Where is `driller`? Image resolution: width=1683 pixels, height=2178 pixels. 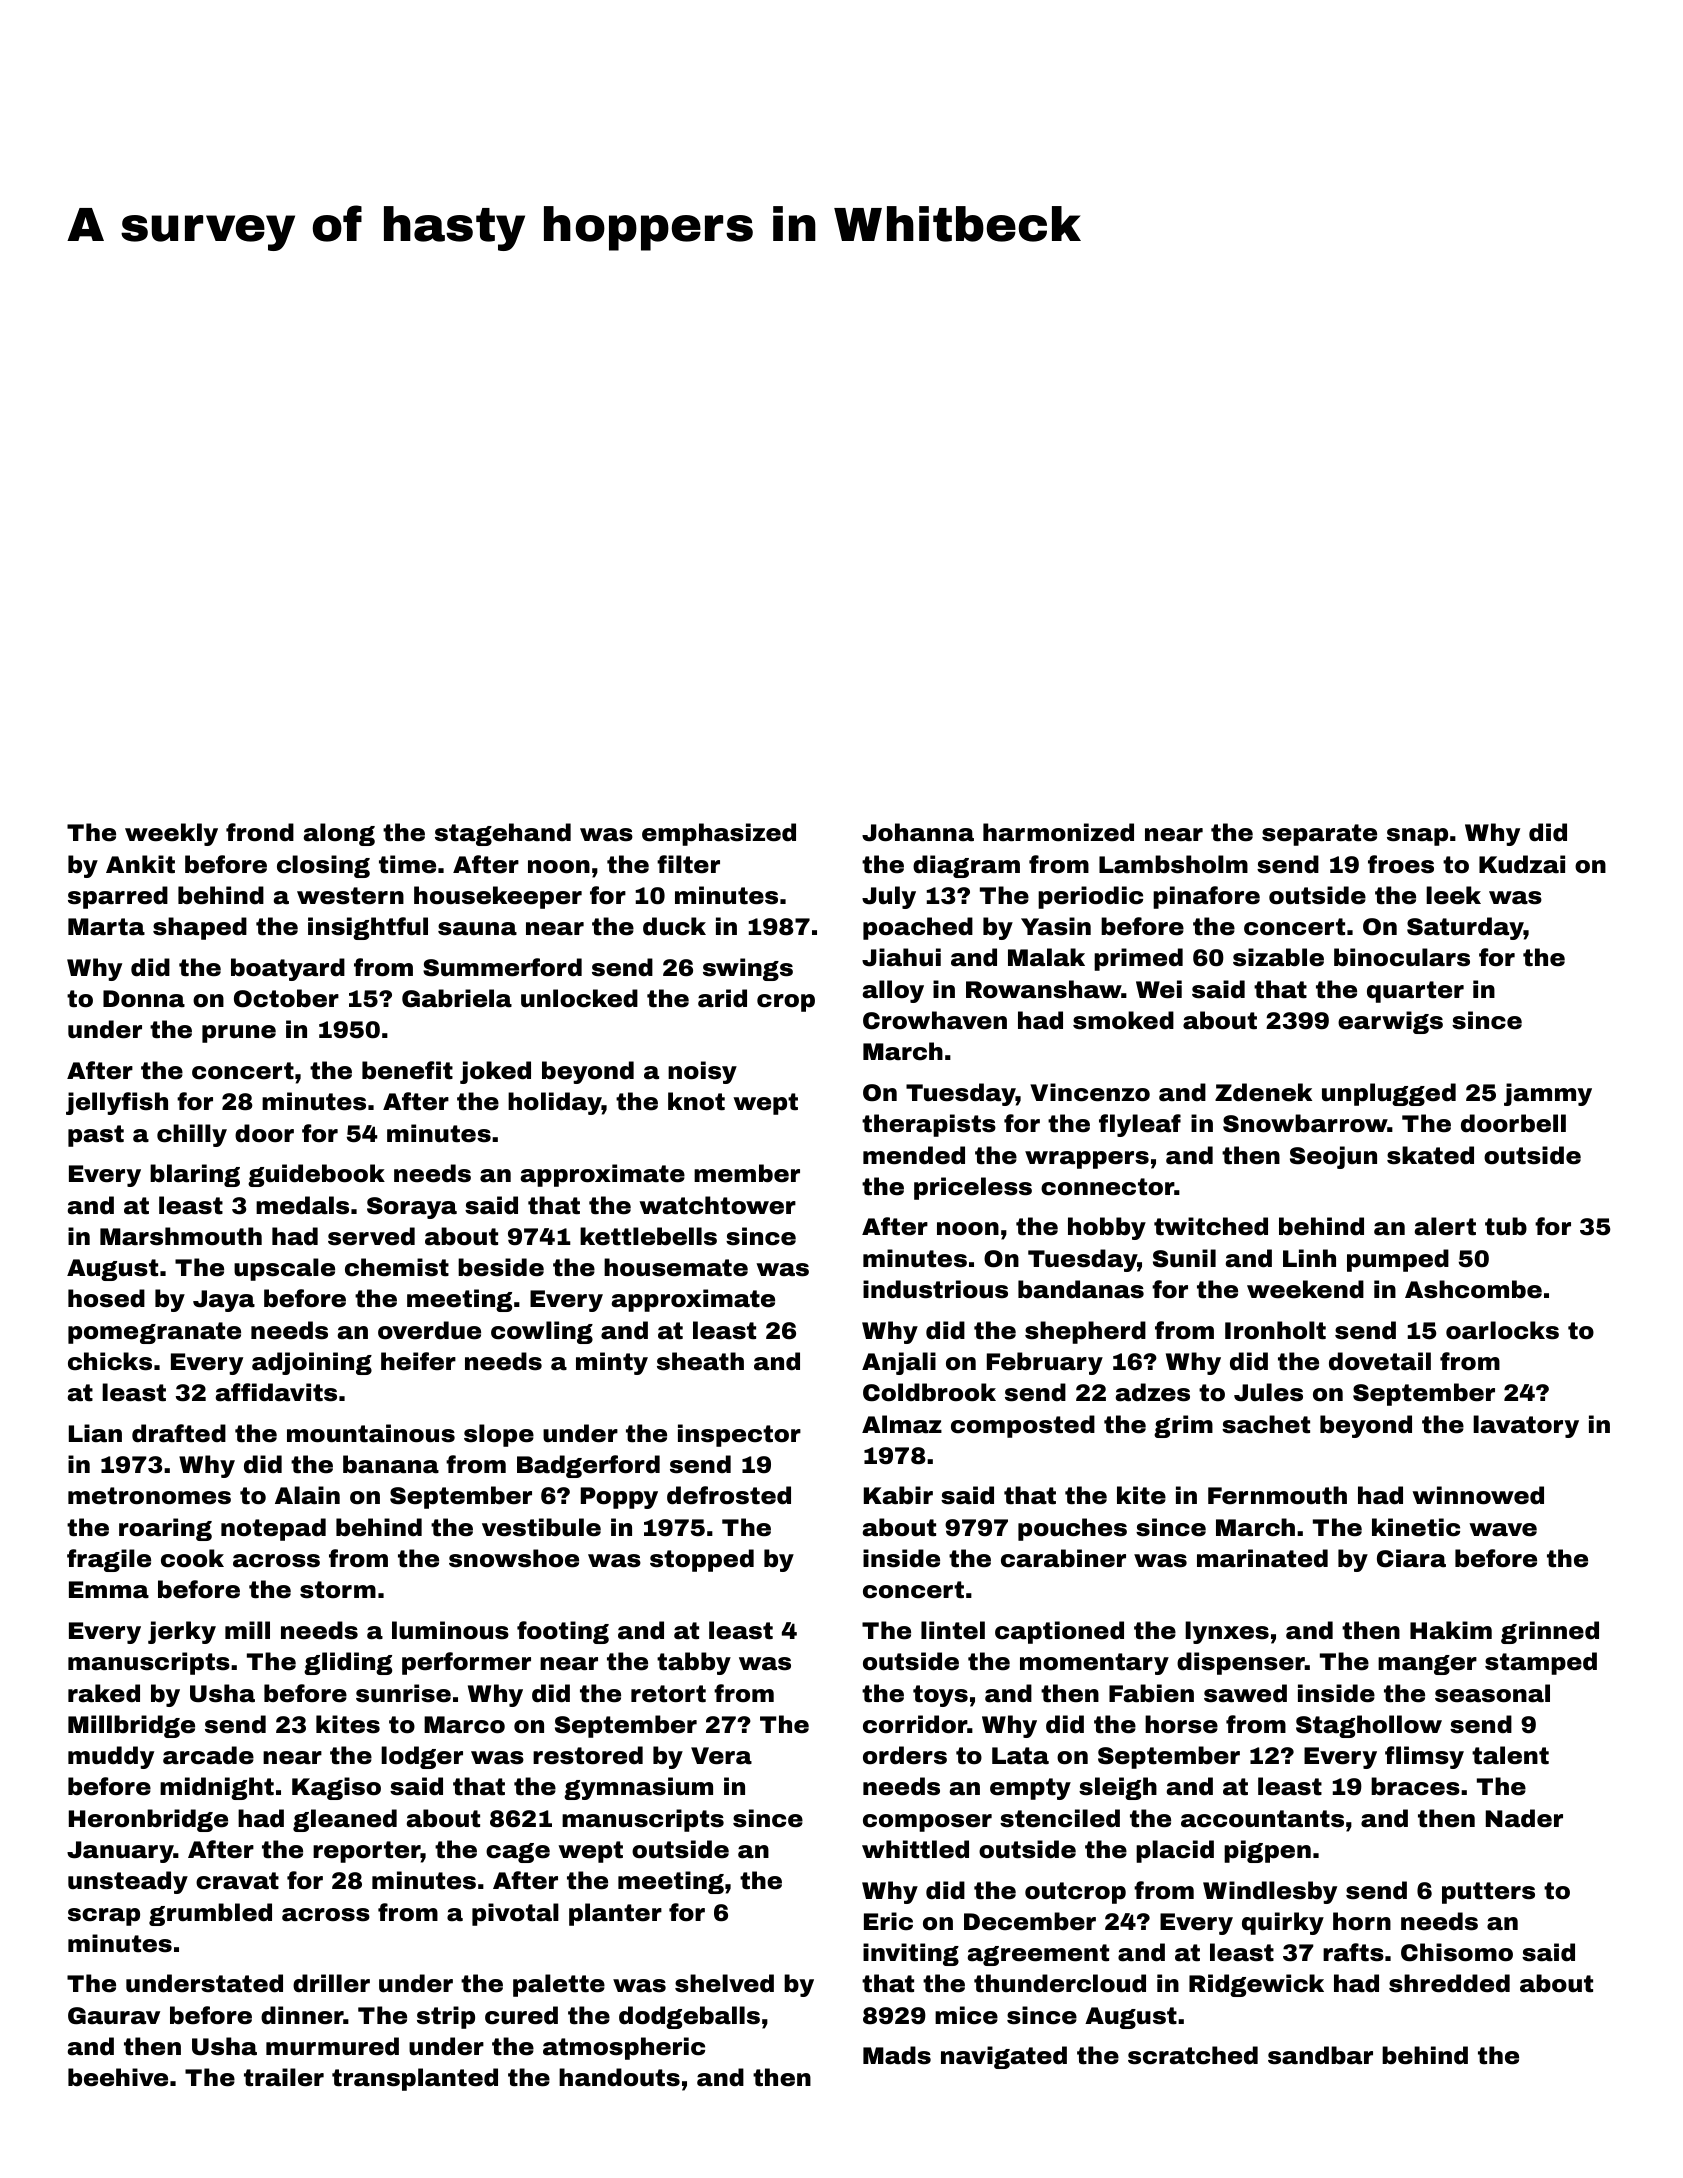 driller is located at coordinates (331, 1983).
